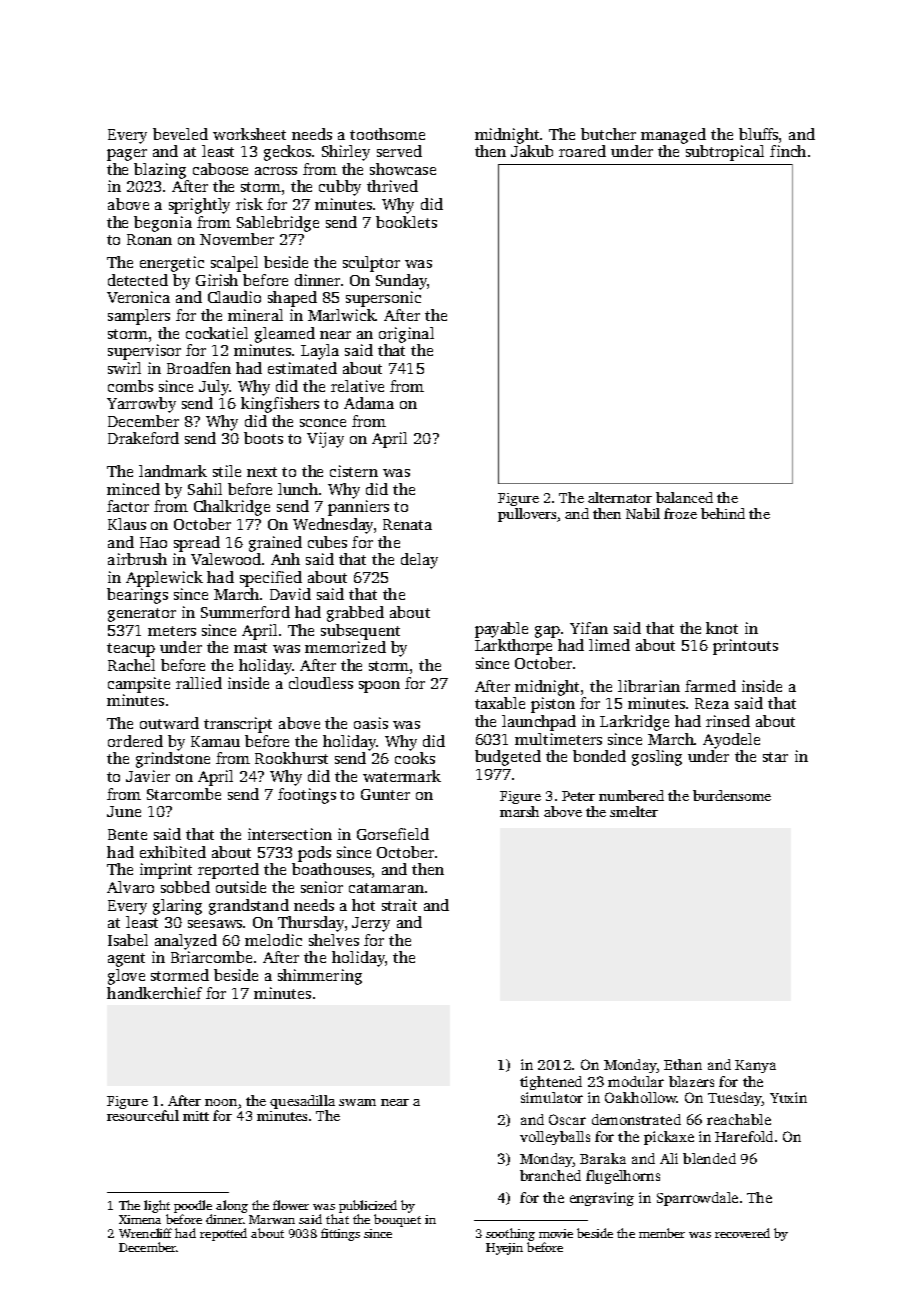 This page has height=1308, width=924. Describe the element at coordinates (320, 977) in the page. I see `shimmering` at that location.
